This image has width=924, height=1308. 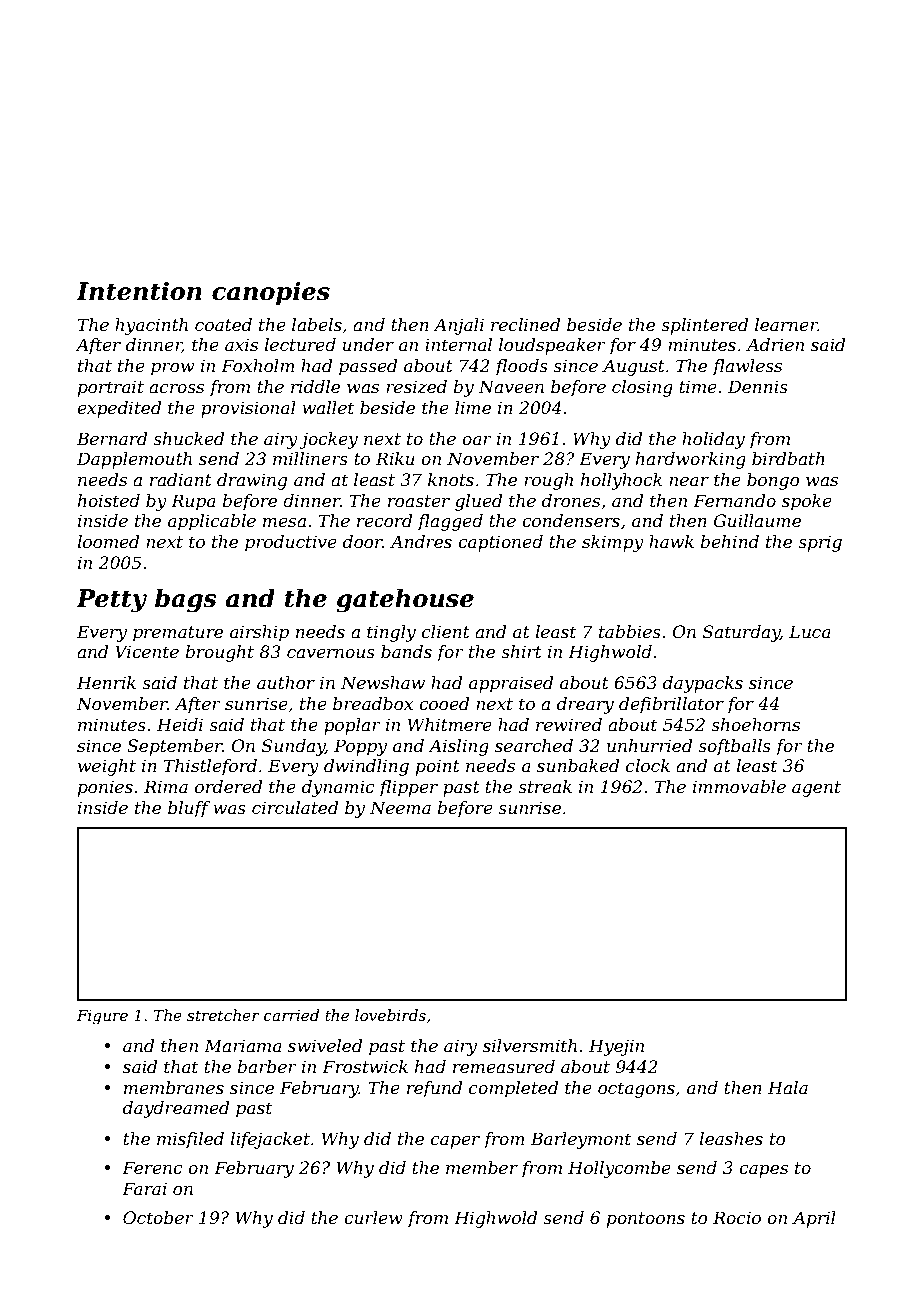 I want to click on Heidi, so click(x=180, y=724).
